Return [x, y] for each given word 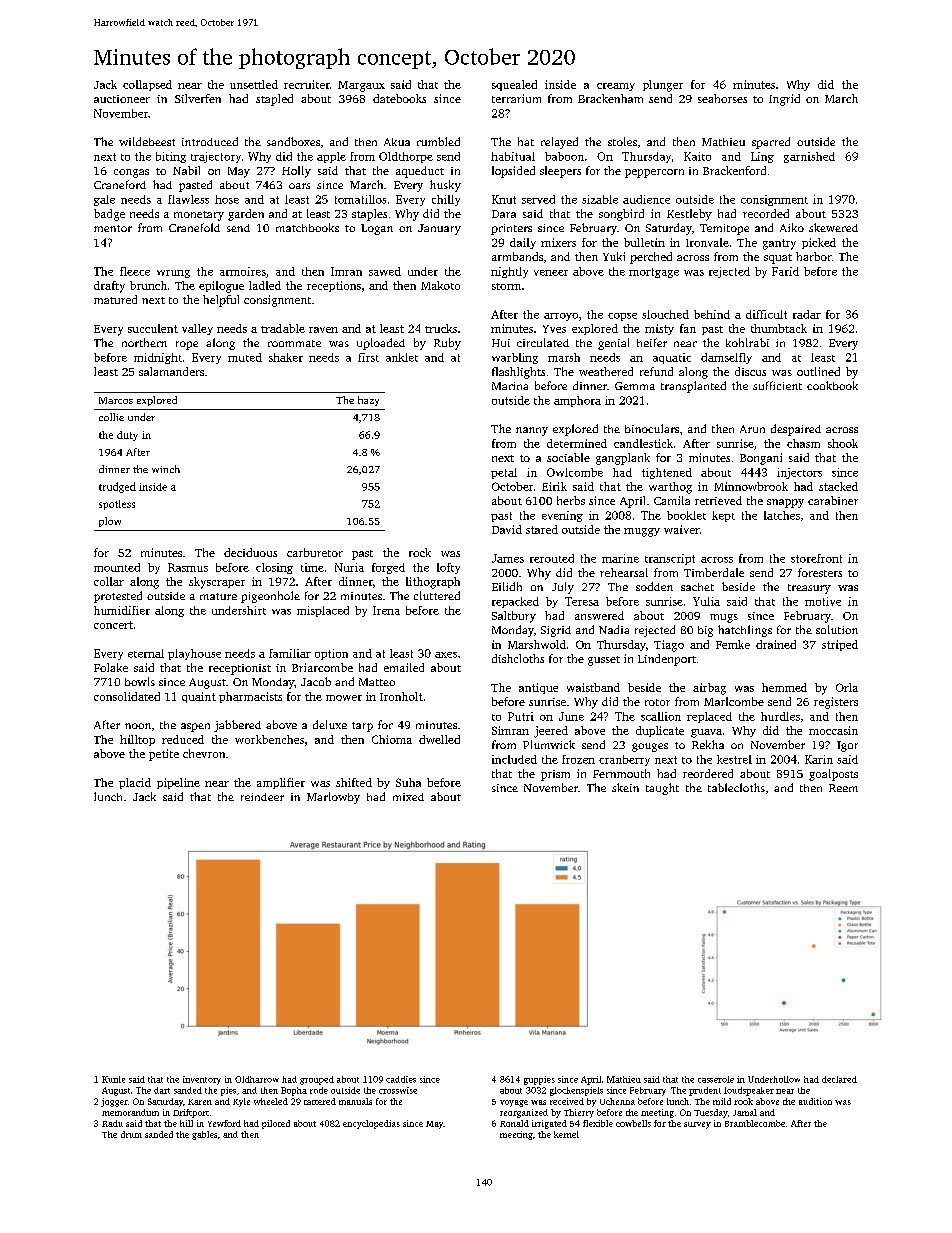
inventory [202, 1080]
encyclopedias [371, 1124]
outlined [818, 371]
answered [599, 615]
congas [131, 173]
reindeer [262, 797]
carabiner [833, 500]
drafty [109, 287]
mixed [408, 797]
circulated [543, 342]
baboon [564, 156]
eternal [146, 653]
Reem [843, 788]
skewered [833, 227]
